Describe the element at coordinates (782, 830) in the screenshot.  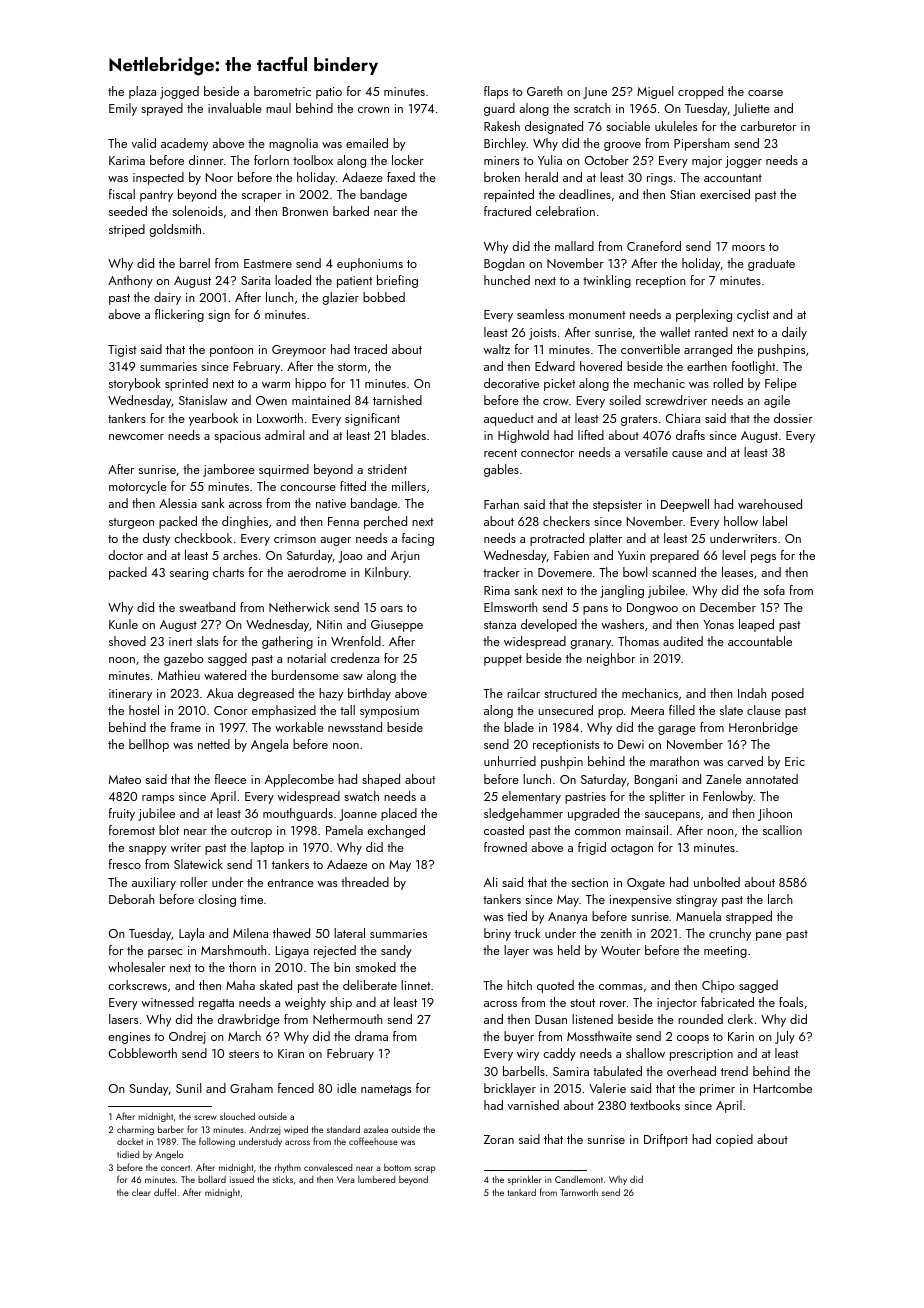
I see `scallion` at that location.
